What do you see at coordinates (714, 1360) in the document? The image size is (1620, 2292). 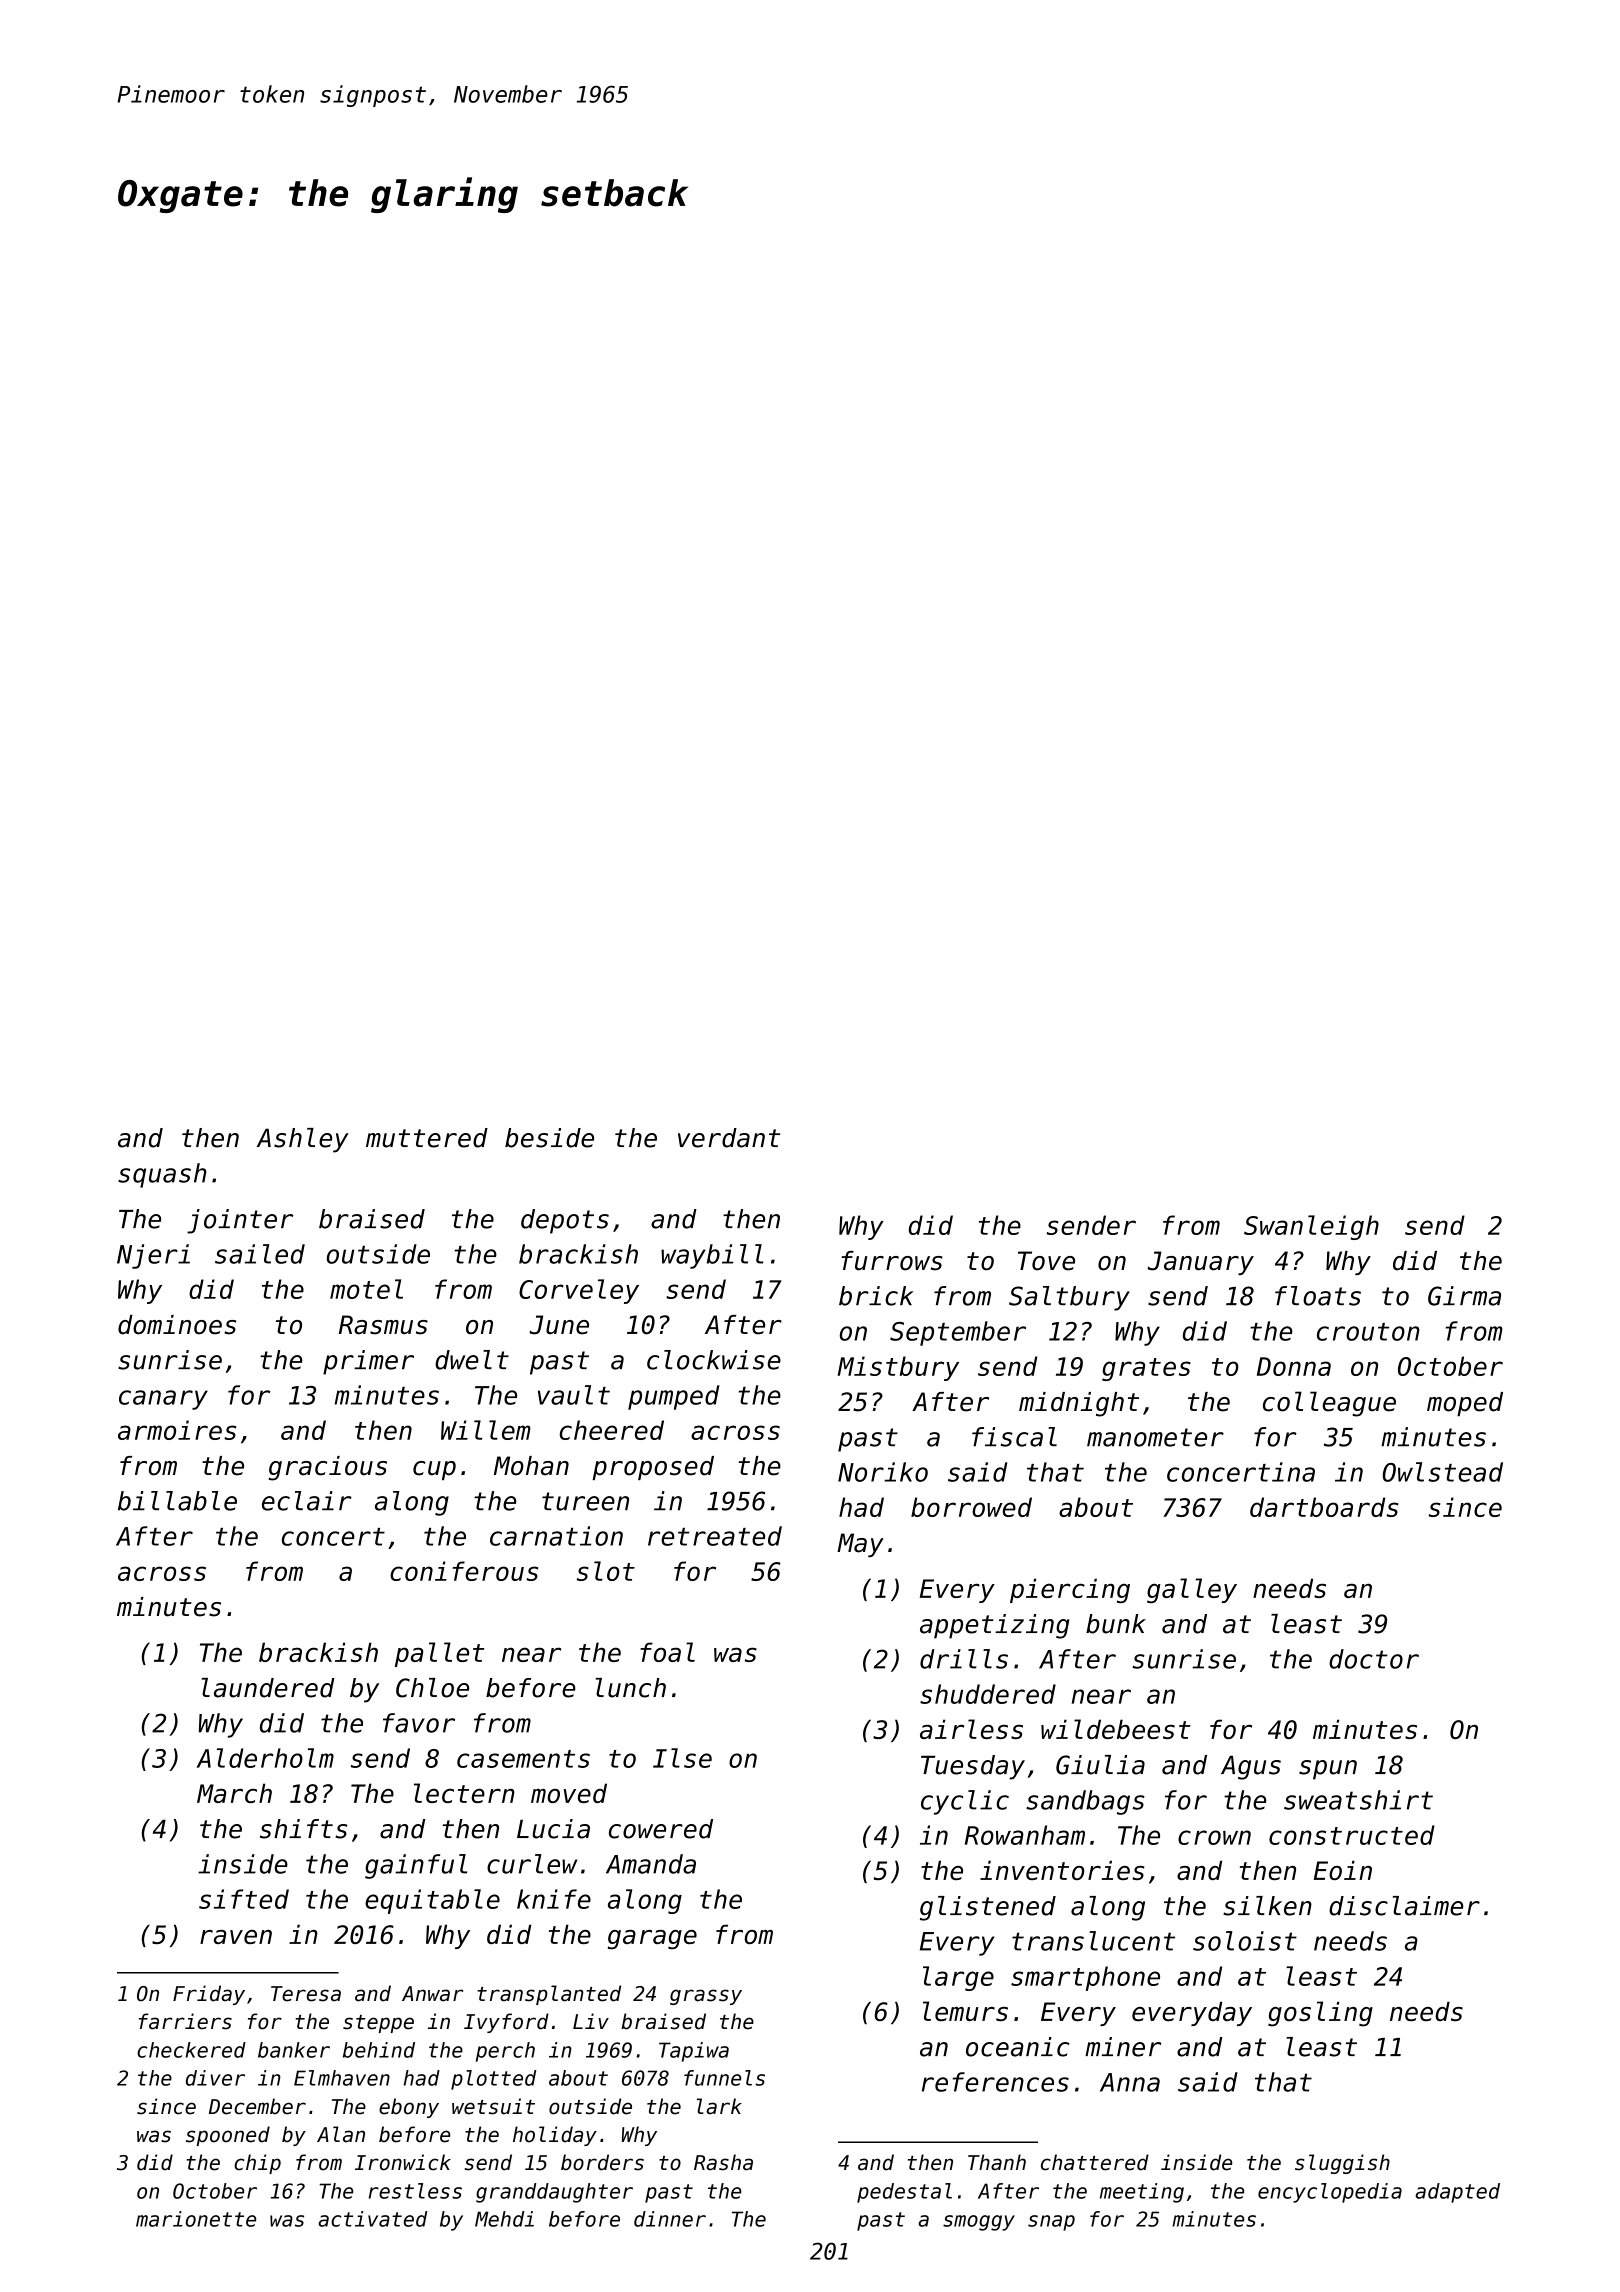 I see `clockwise` at bounding box center [714, 1360].
